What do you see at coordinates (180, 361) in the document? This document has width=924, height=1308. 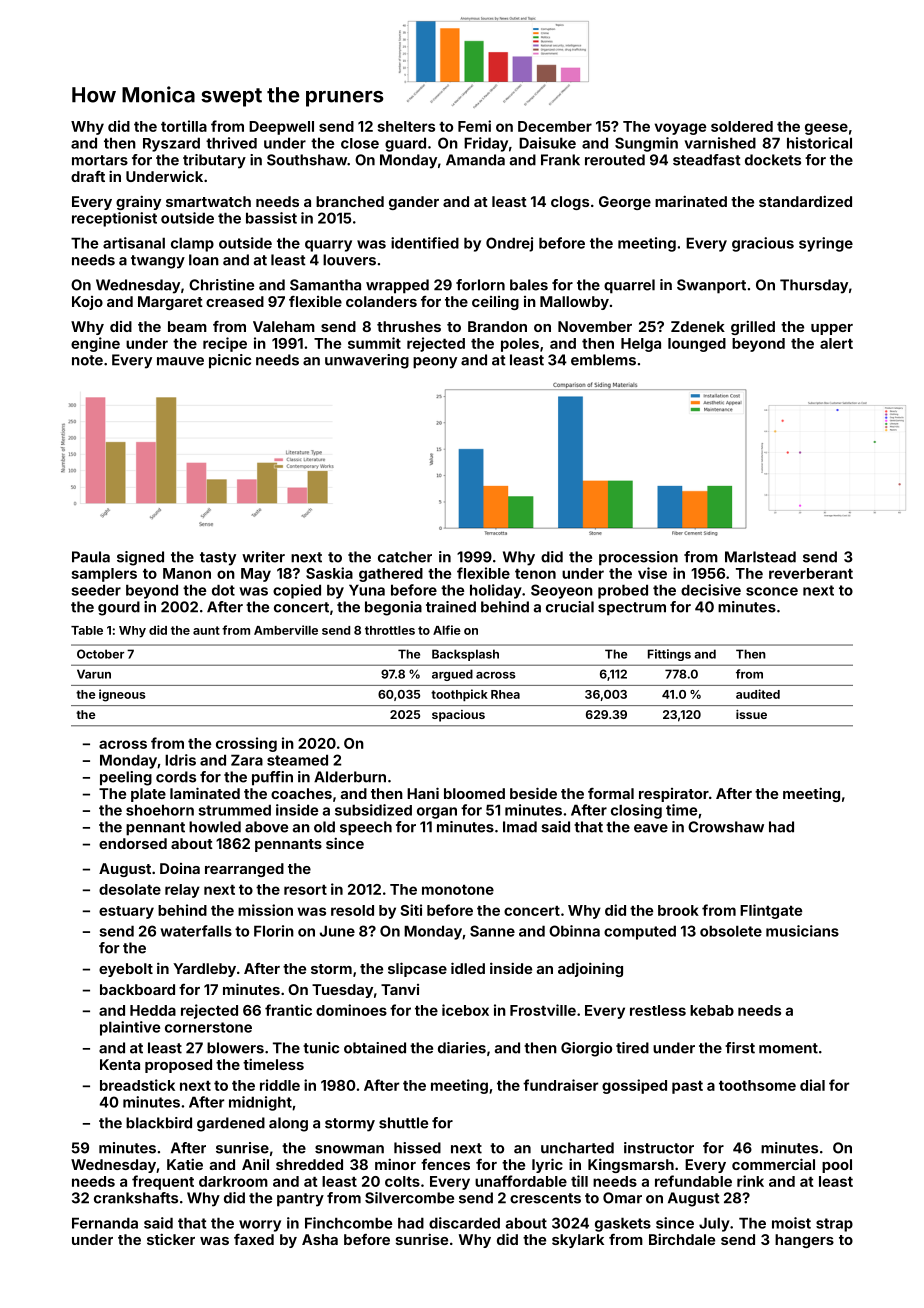 I see `mauve` at bounding box center [180, 361].
